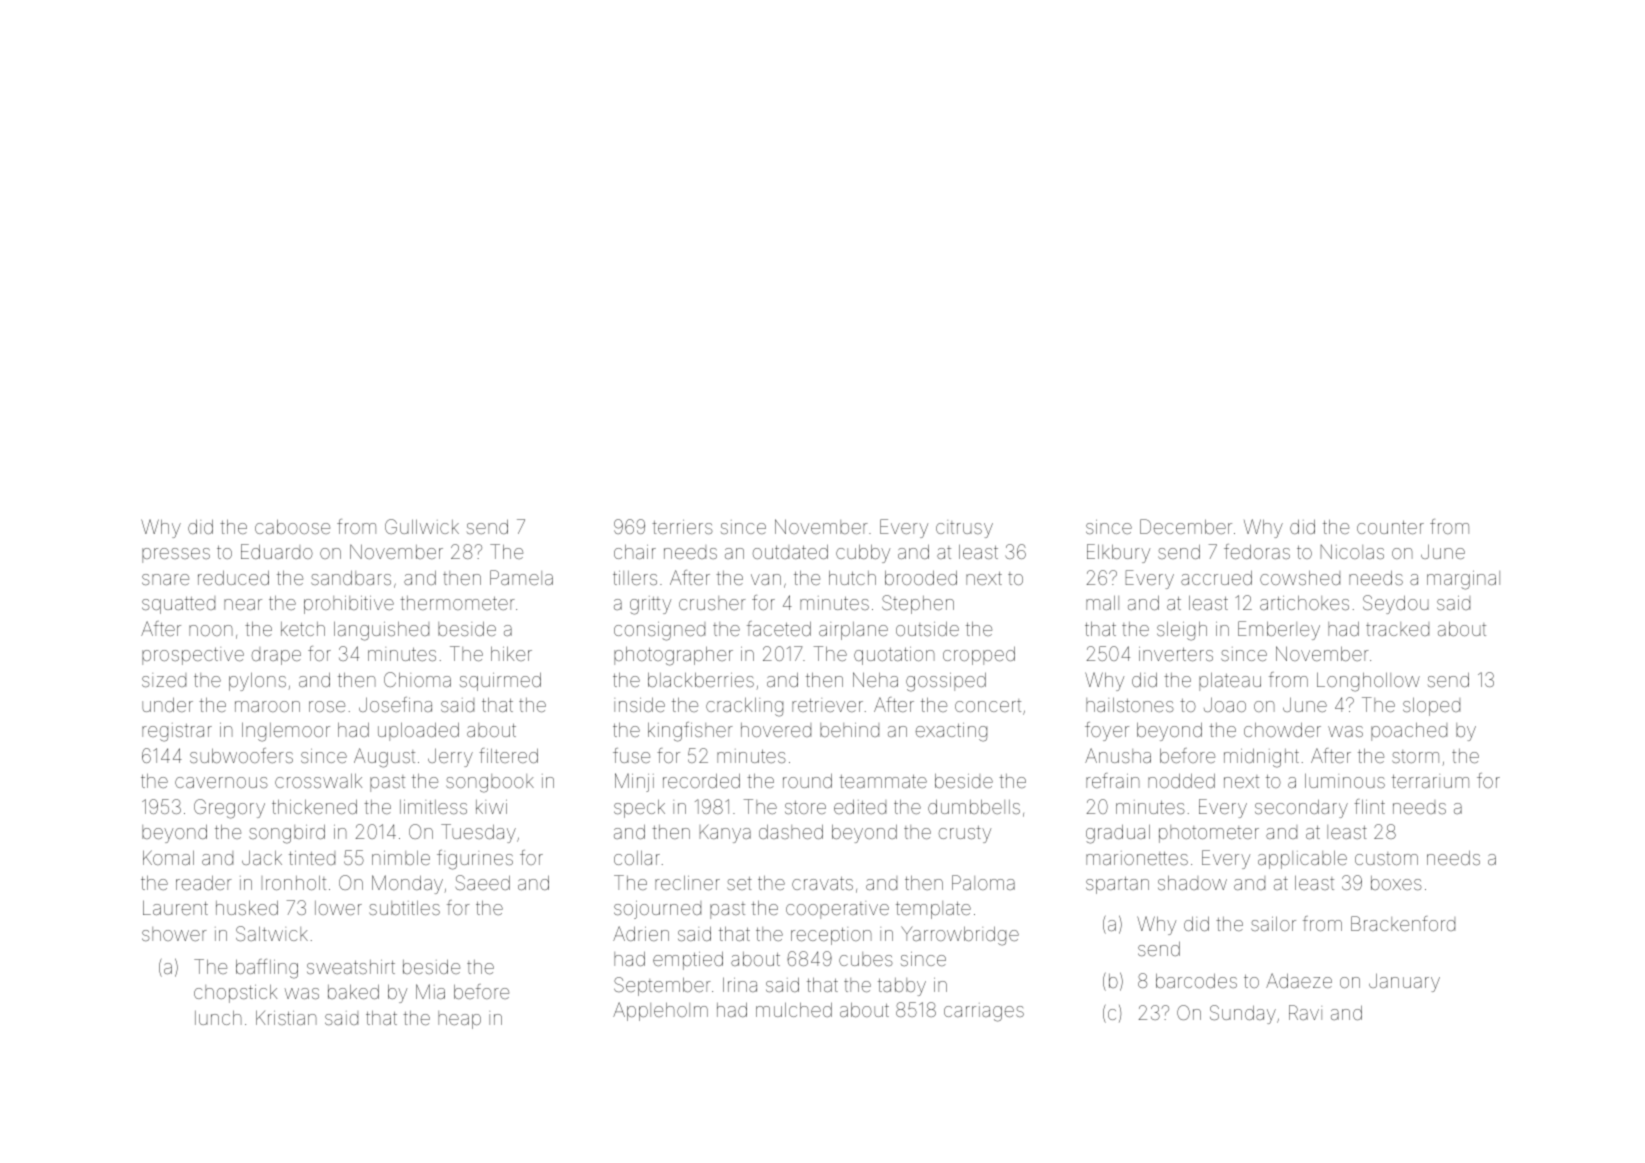  Describe the element at coordinates (1186, 526) in the screenshot. I see `December` at that location.
